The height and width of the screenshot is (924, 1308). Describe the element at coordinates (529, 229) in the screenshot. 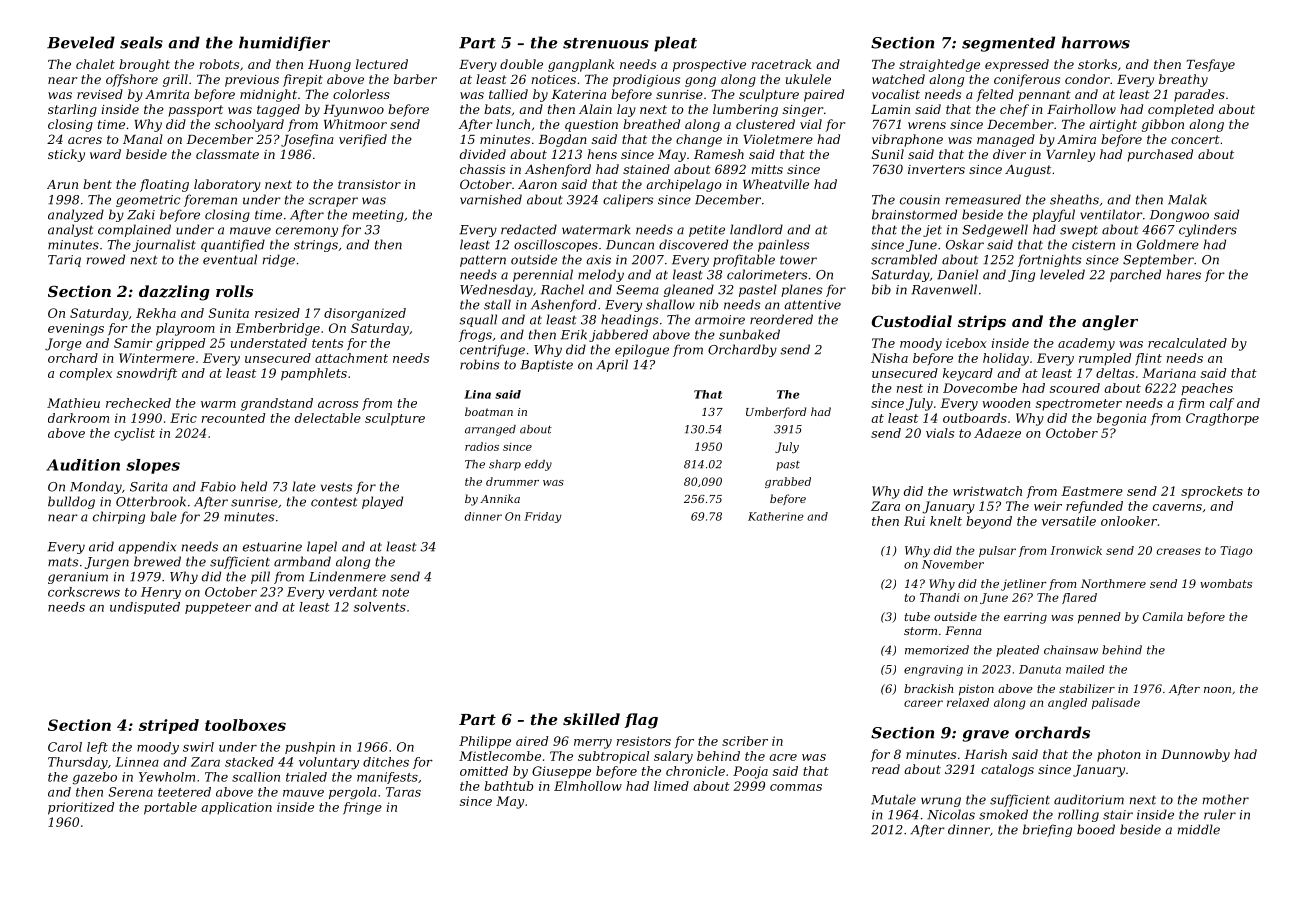

I see `redacted` at that location.
